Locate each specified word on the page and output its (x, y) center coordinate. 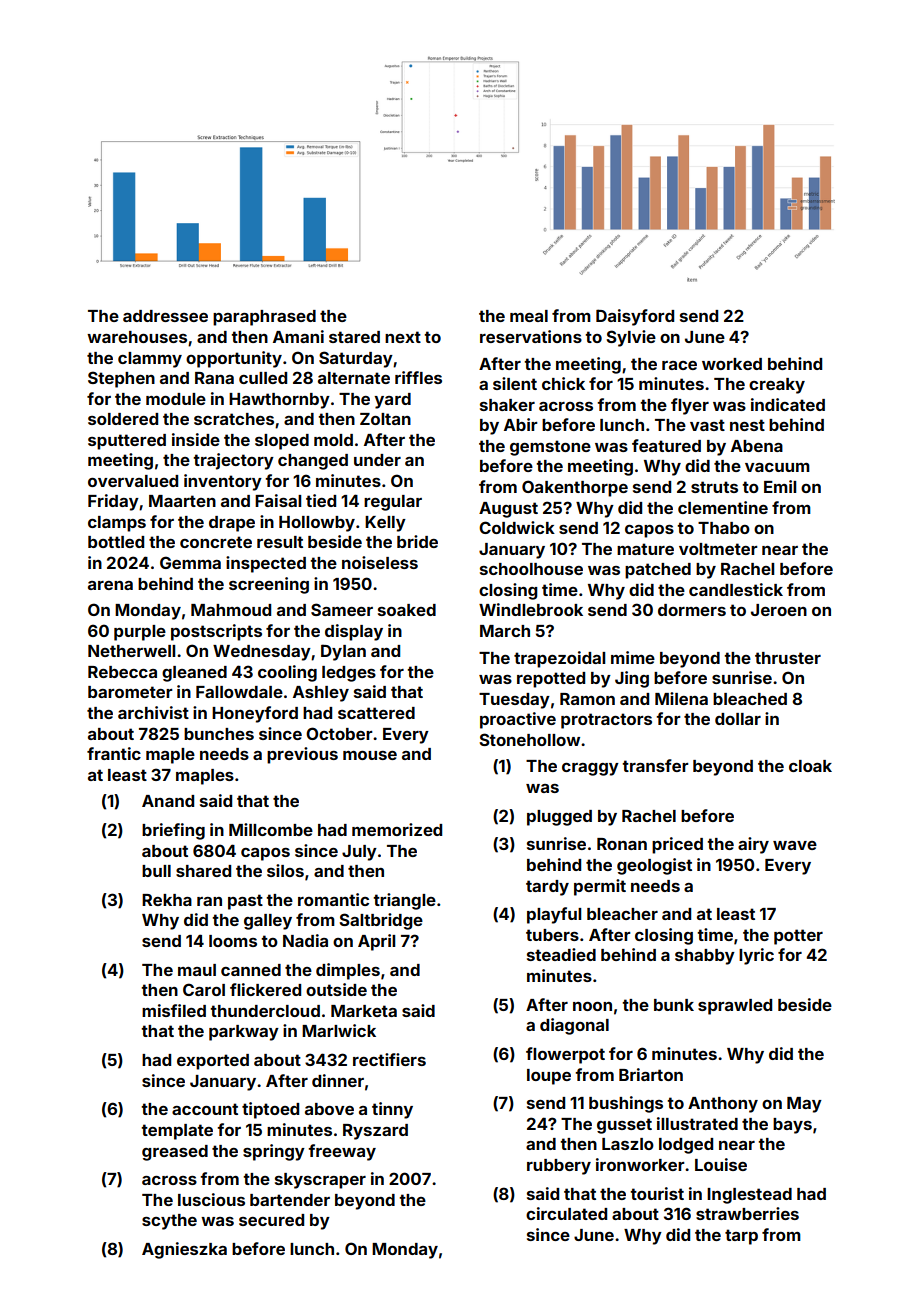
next (403, 337)
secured (271, 1220)
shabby (705, 957)
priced (677, 845)
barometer (130, 692)
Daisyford (635, 317)
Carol (204, 989)
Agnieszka (184, 1250)
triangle (404, 901)
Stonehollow (529, 739)
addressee (165, 316)
